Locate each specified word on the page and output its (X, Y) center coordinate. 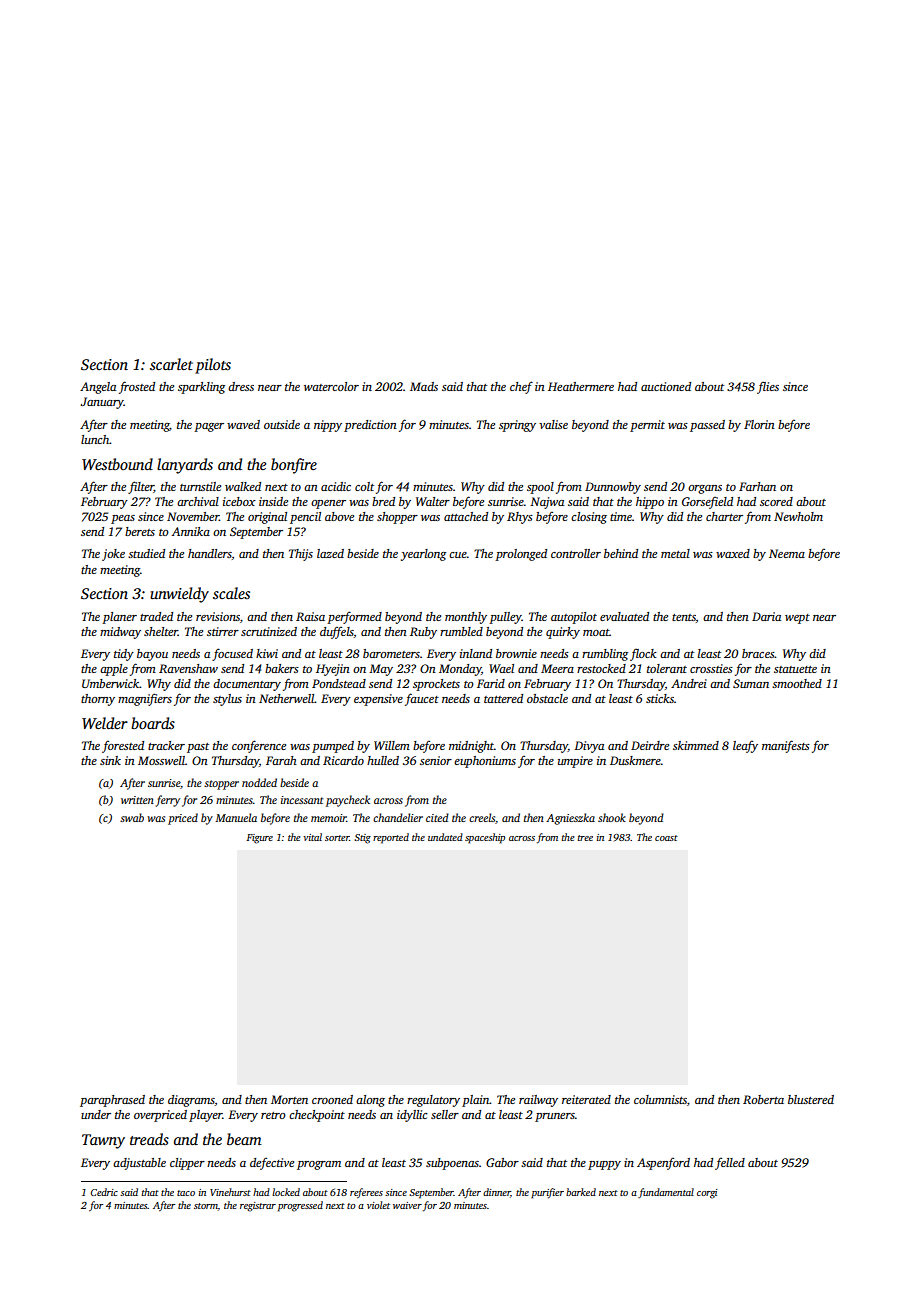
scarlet (171, 364)
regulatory (433, 1101)
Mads (424, 386)
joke (113, 555)
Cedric (104, 1192)
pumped (333, 747)
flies (768, 388)
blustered (811, 1099)
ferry (168, 801)
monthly (466, 618)
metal (675, 553)
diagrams (191, 1101)
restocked (601, 668)
